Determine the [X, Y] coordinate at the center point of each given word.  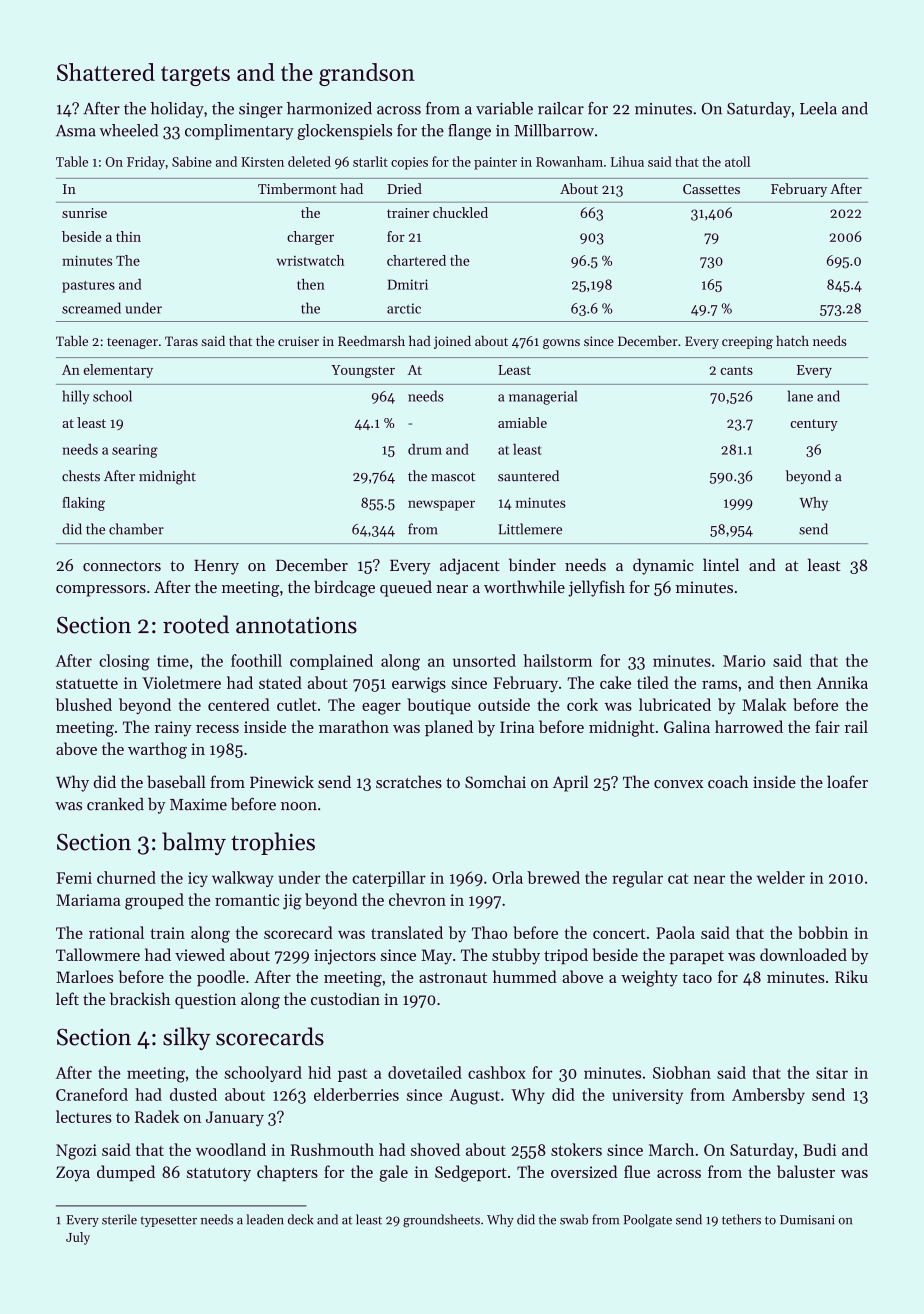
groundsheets [441, 1221]
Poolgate [647, 1221]
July [78, 1238]
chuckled [460, 212]
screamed [91, 308]
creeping [747, 342]
